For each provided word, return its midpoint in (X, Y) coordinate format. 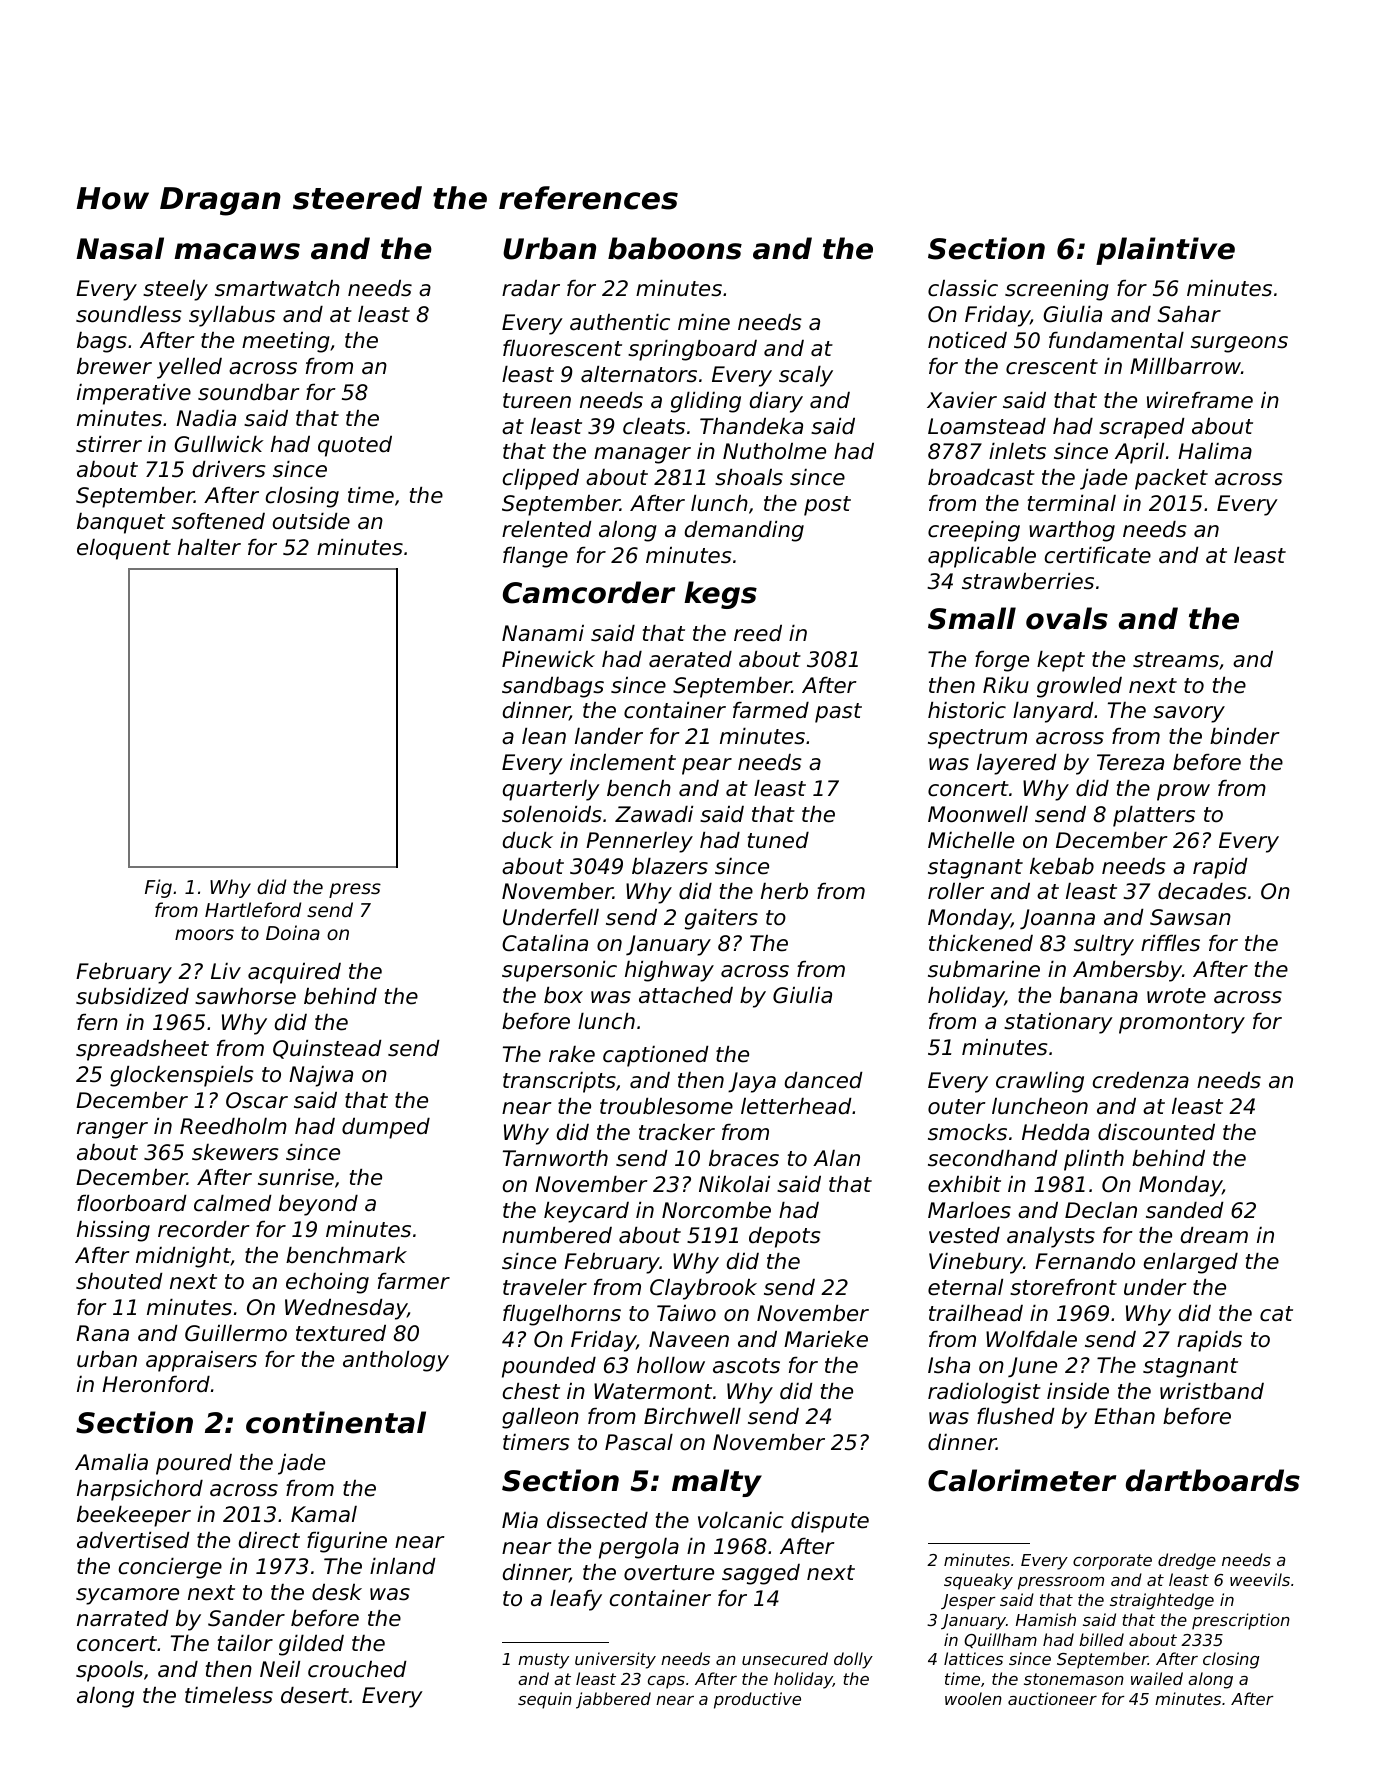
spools (109, 1671)
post (827, 506)
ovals (1067, 618)
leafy (576, 1600)
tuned (778, 840)
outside (311, 521)
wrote (1176, 996)
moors (204, 934)
